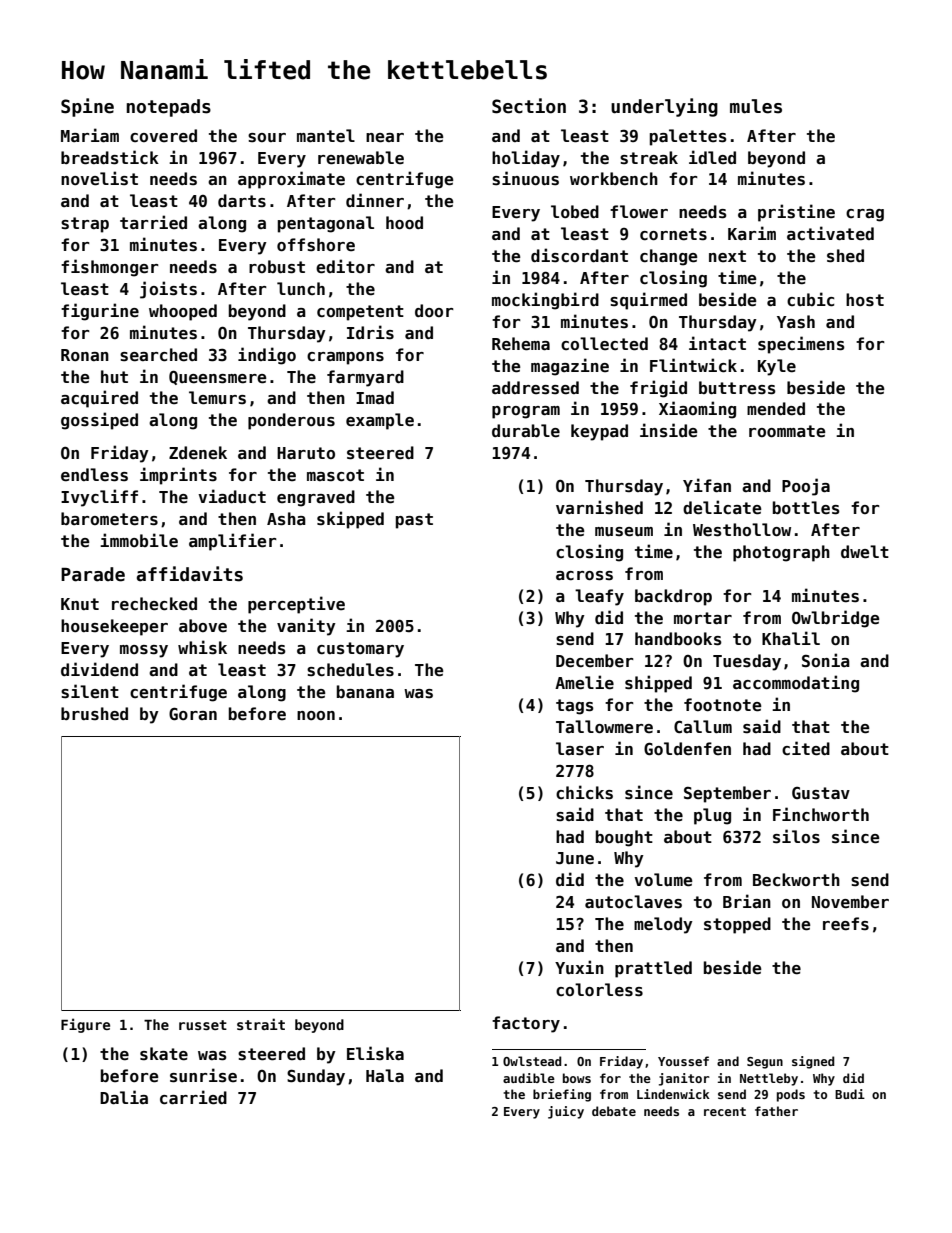  Describe the element at coordinates (267, 138) in the document. I see `sour` at that location.
